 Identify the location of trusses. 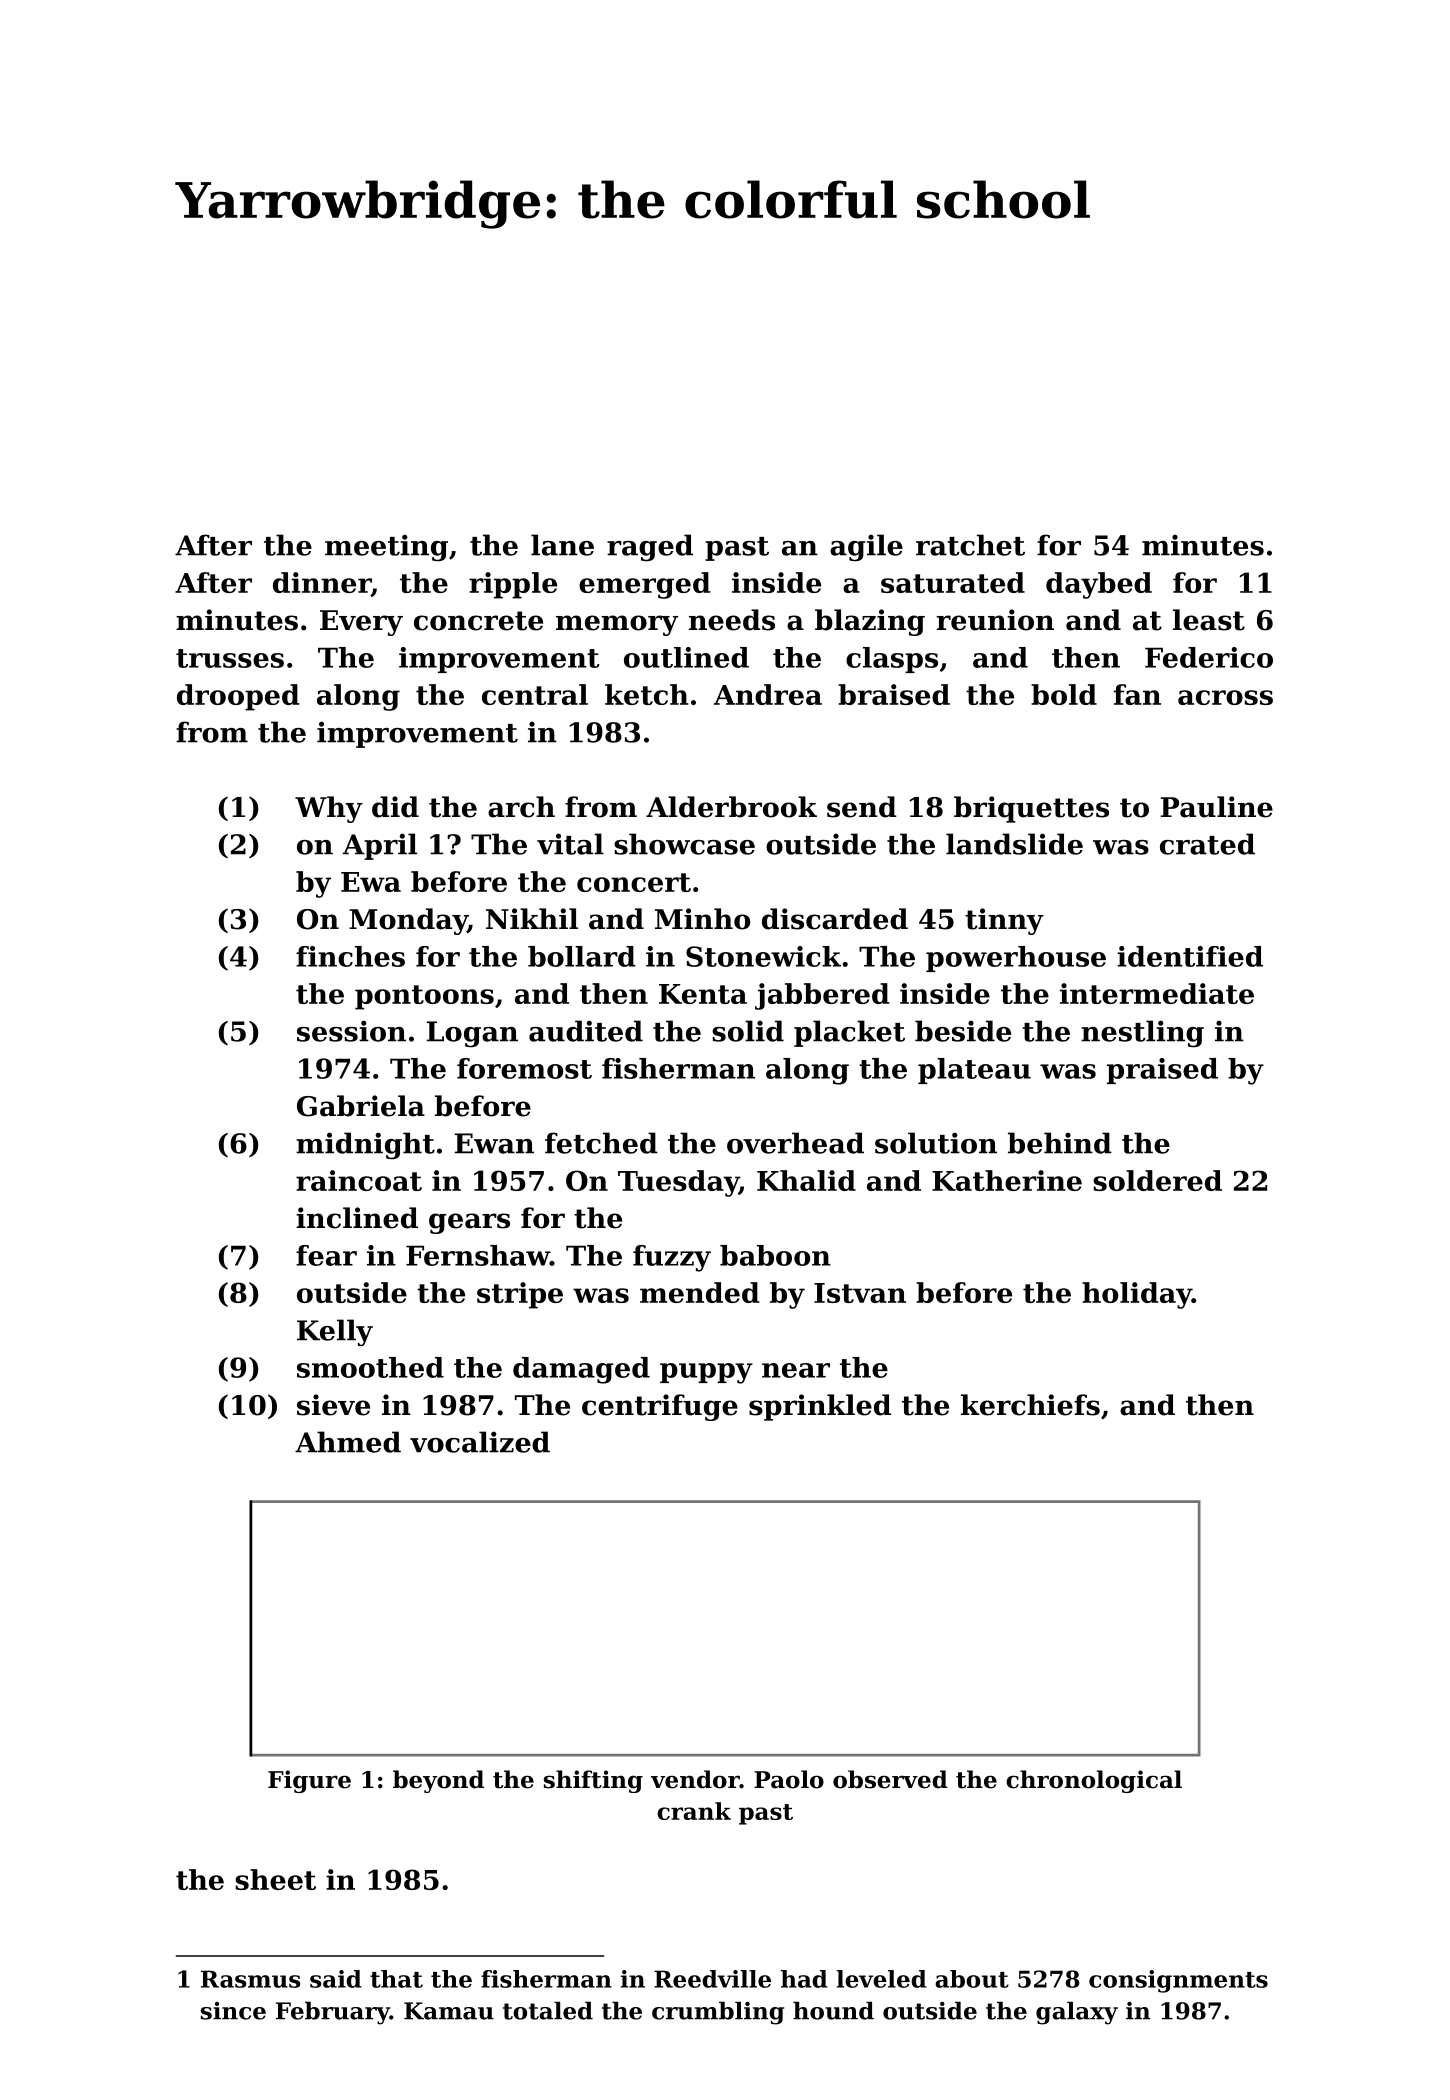
(230, 658).
